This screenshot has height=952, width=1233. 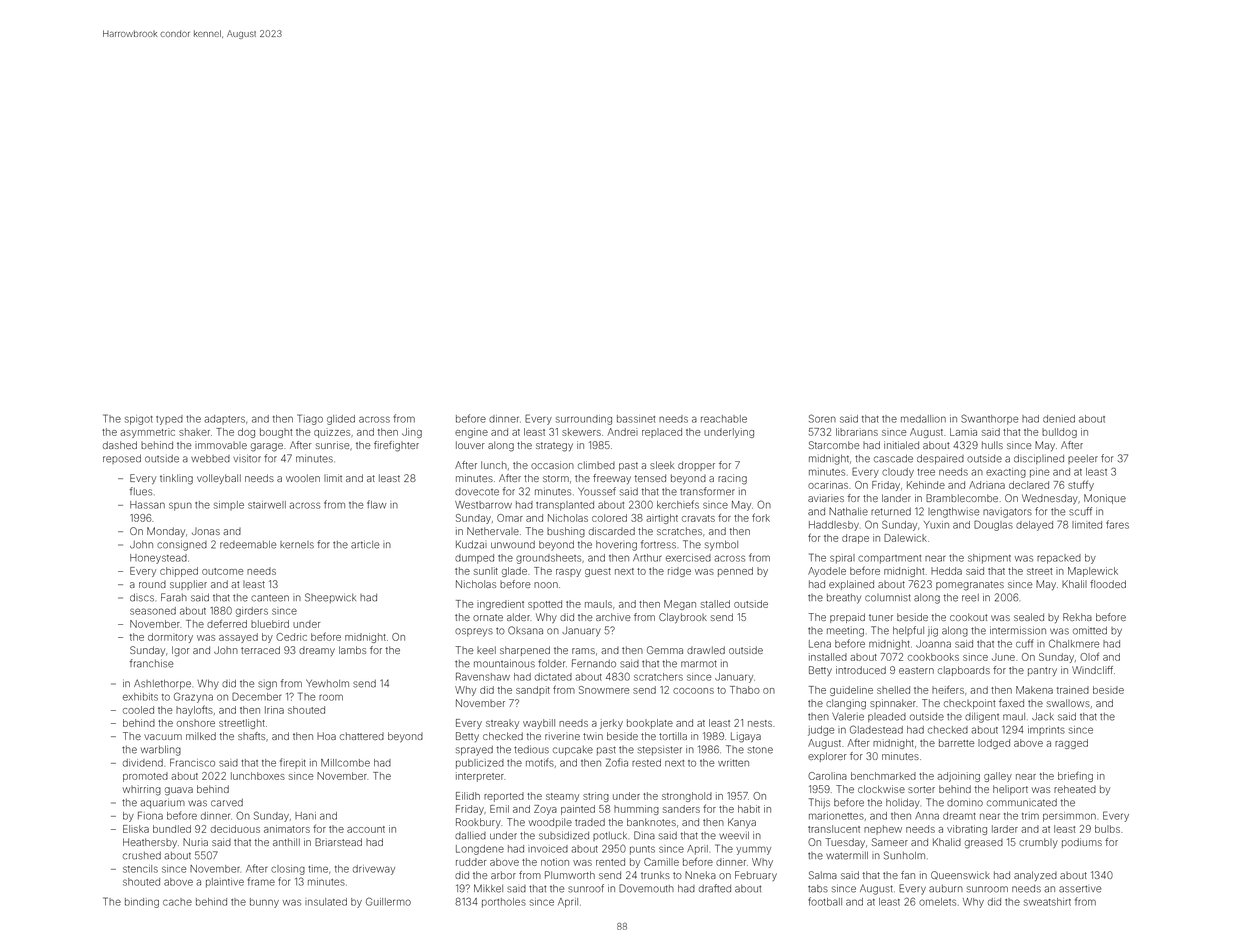 What do you see at coordinates (341, 420) in the screenshot?
I see `glided` at bounding box center [341, 420].
